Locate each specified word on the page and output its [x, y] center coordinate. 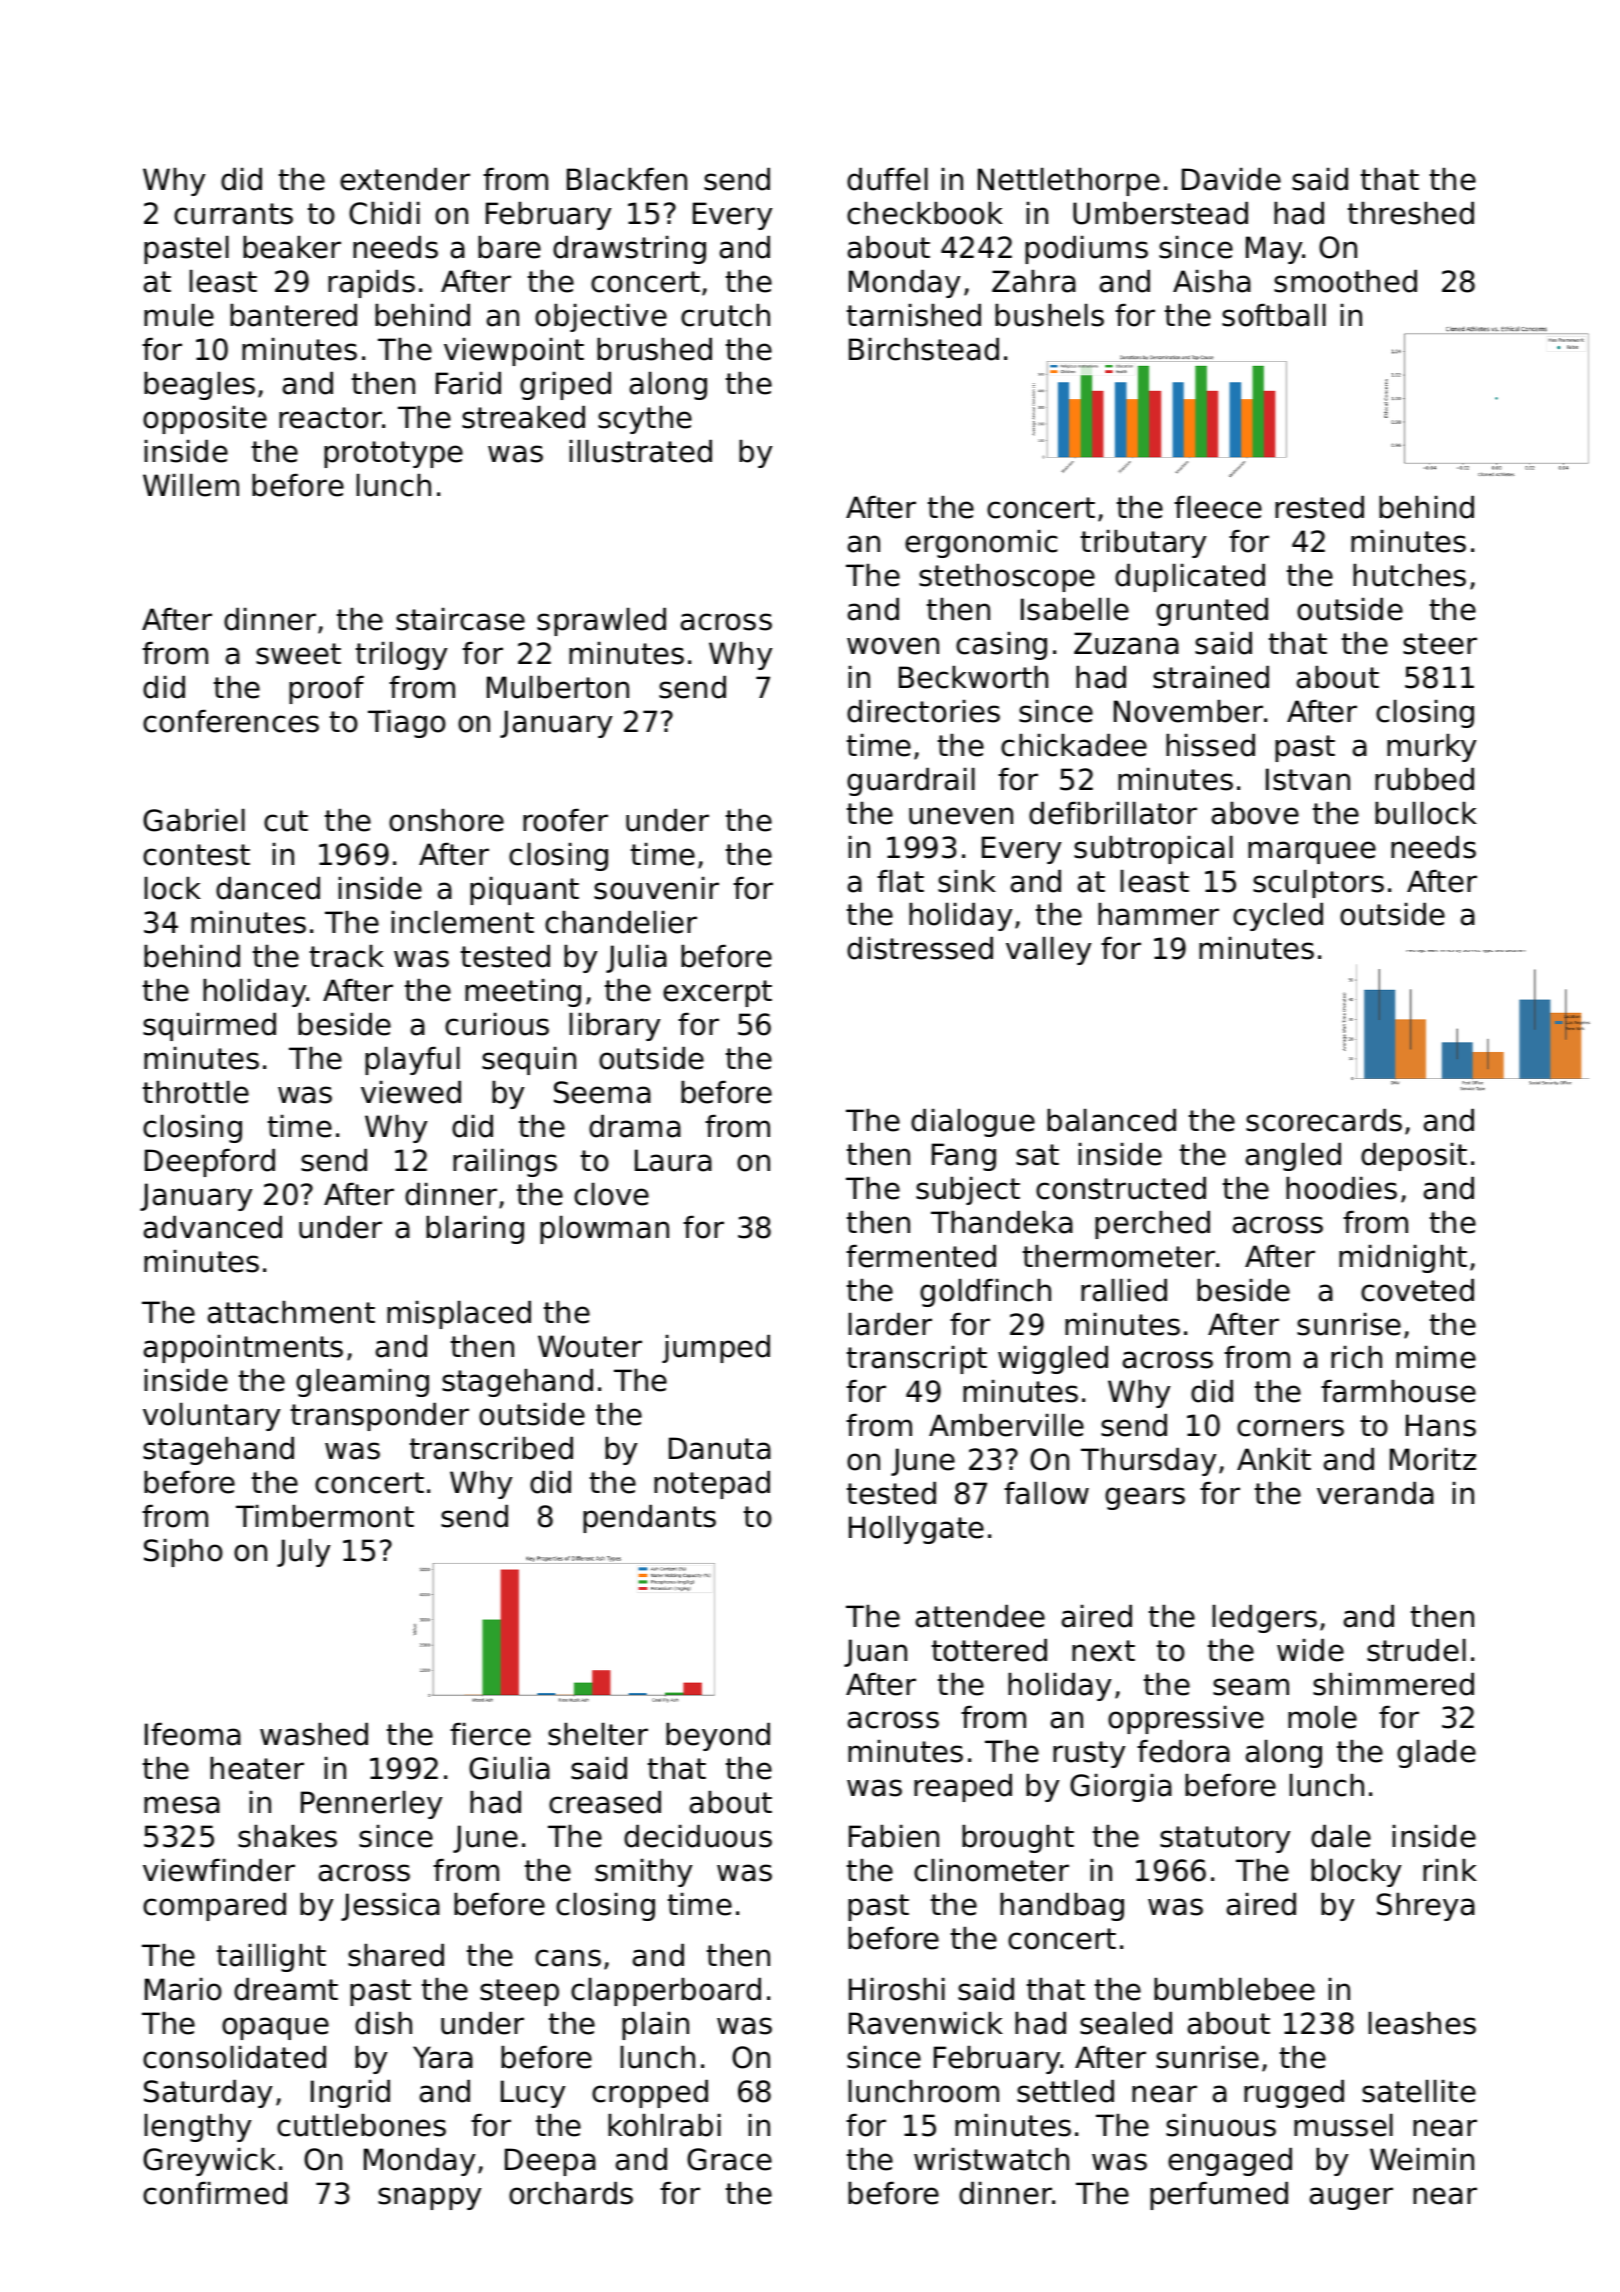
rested [1319, 507]
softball [1274, 315]
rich [1356, 1357]
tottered [989, 1650]
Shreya [1426, 1907]
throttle [196, 1092]
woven [893, 646]
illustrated [641, 451]
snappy [429, 2198]
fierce [490, 1734]
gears [1145, 1498]
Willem [191, 485]
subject [968, 1191]
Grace [729, 2159]
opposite [205, 420]
